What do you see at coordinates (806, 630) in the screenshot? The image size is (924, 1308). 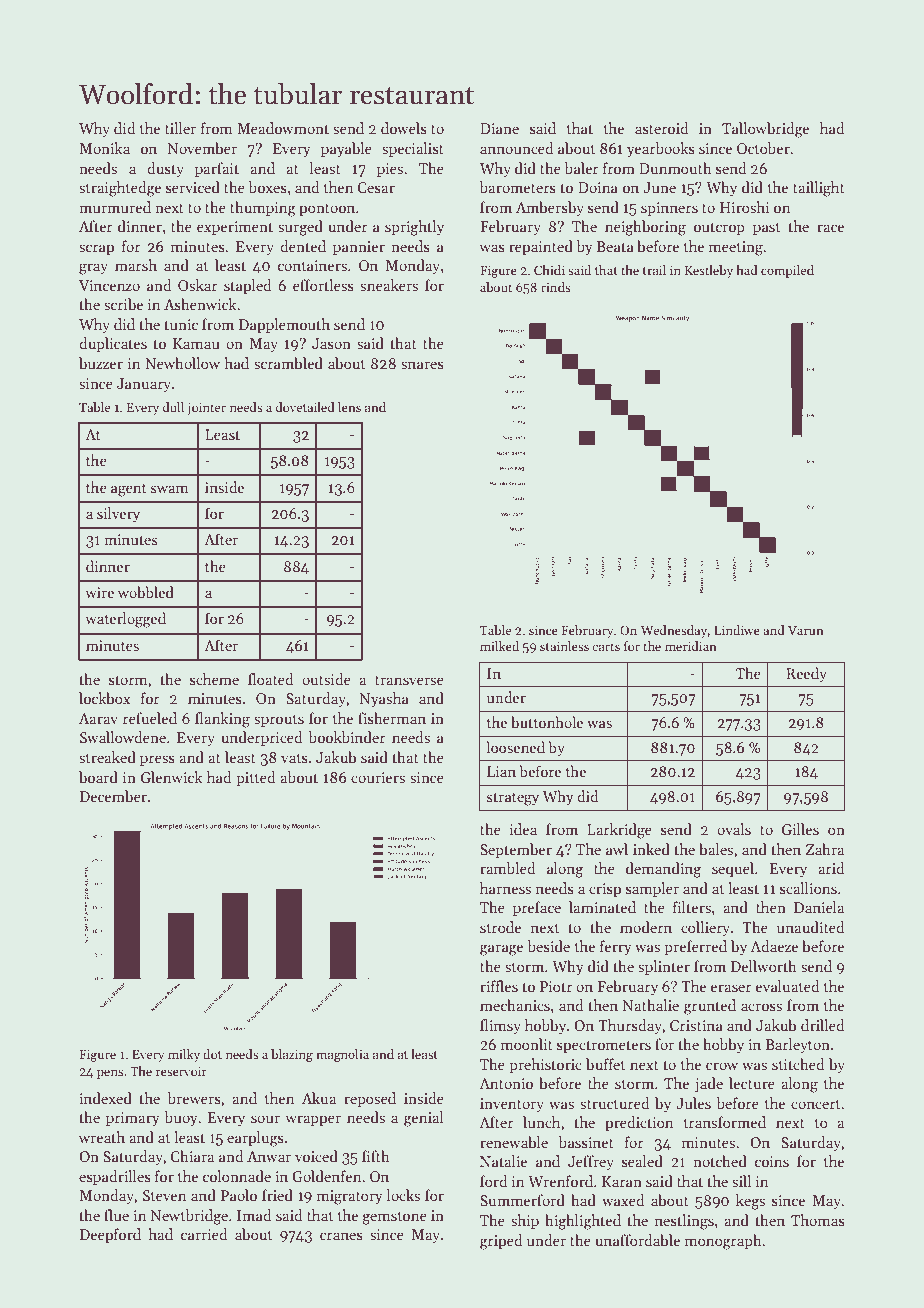 I see `Varun` at bounding box center [806, 630].
